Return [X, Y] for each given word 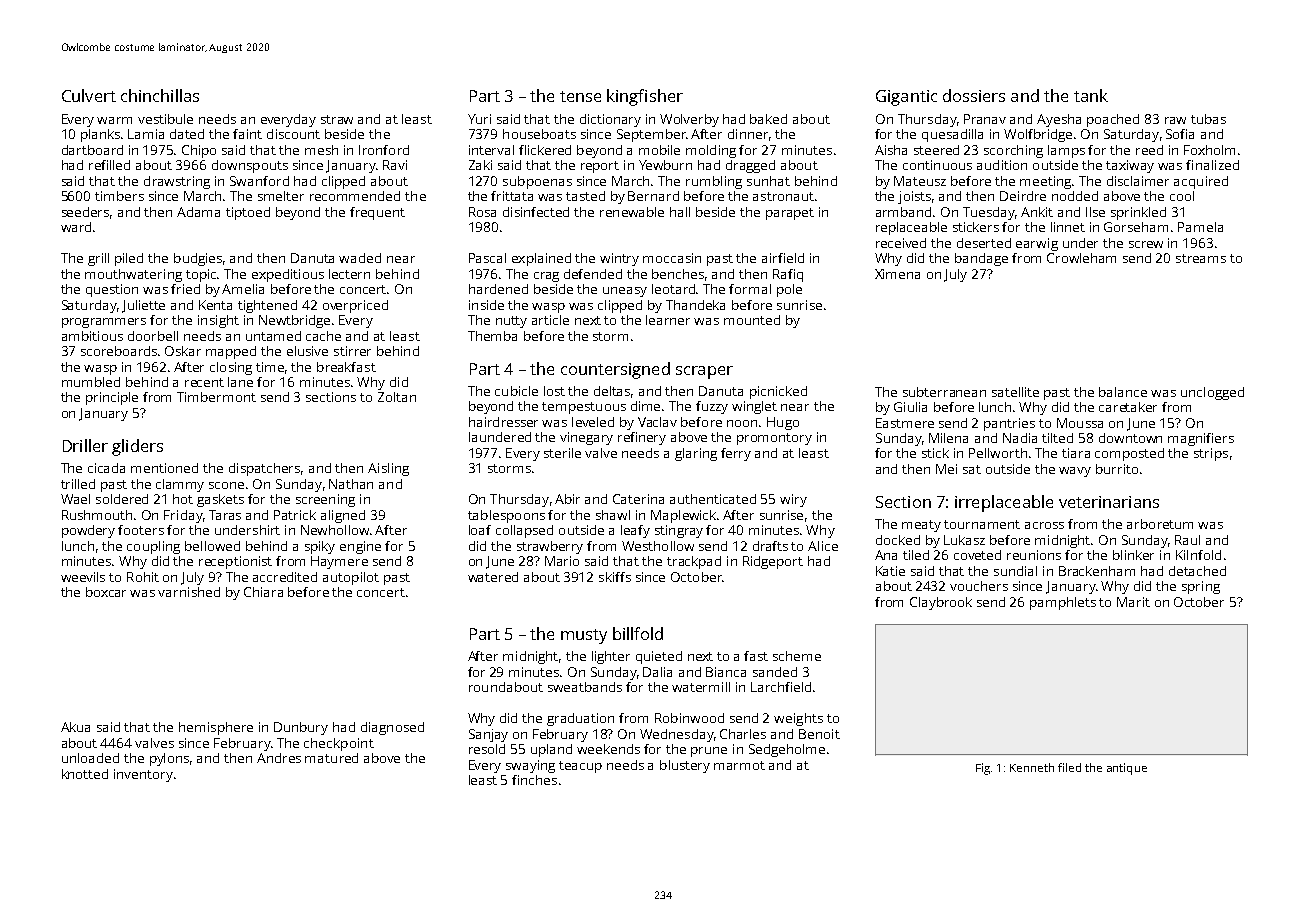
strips [1211, 454]
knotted [85, 774]
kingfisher [645, 97]
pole [789, 290]
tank [1091, 95]
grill [98, 259]
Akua [75, 727]
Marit [1133, 602]
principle [112, 398]
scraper [704, 372]
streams [1201, 258]
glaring [696, 454]
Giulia [910, 407]
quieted [659, 657]
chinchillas [160, 95]
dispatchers [264, 469]
